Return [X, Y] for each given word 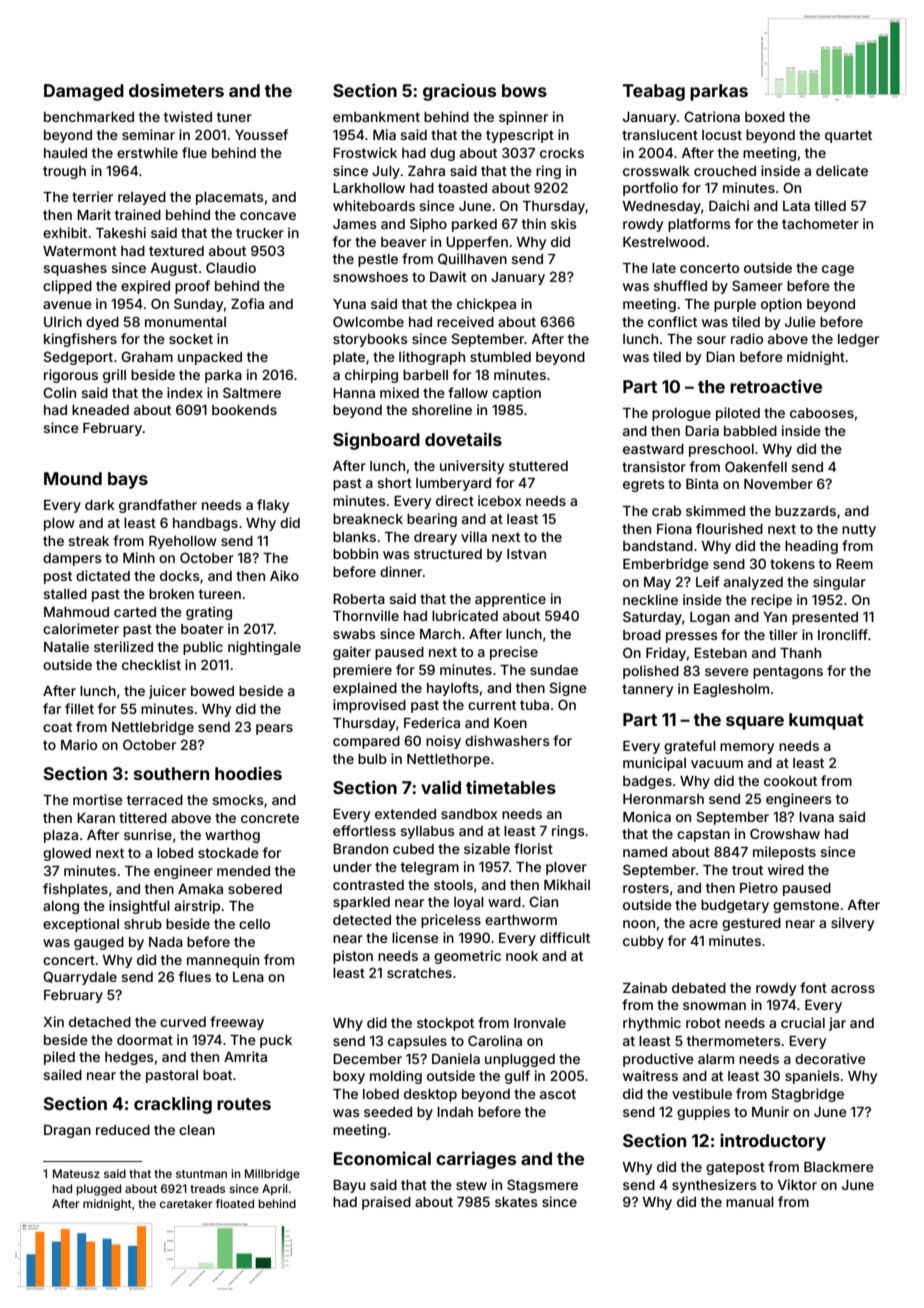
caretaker [186, 1203]
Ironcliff [843, 634]
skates [516, 1202]
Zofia [247, 303]
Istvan [526, 554]
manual [750, 1202]
